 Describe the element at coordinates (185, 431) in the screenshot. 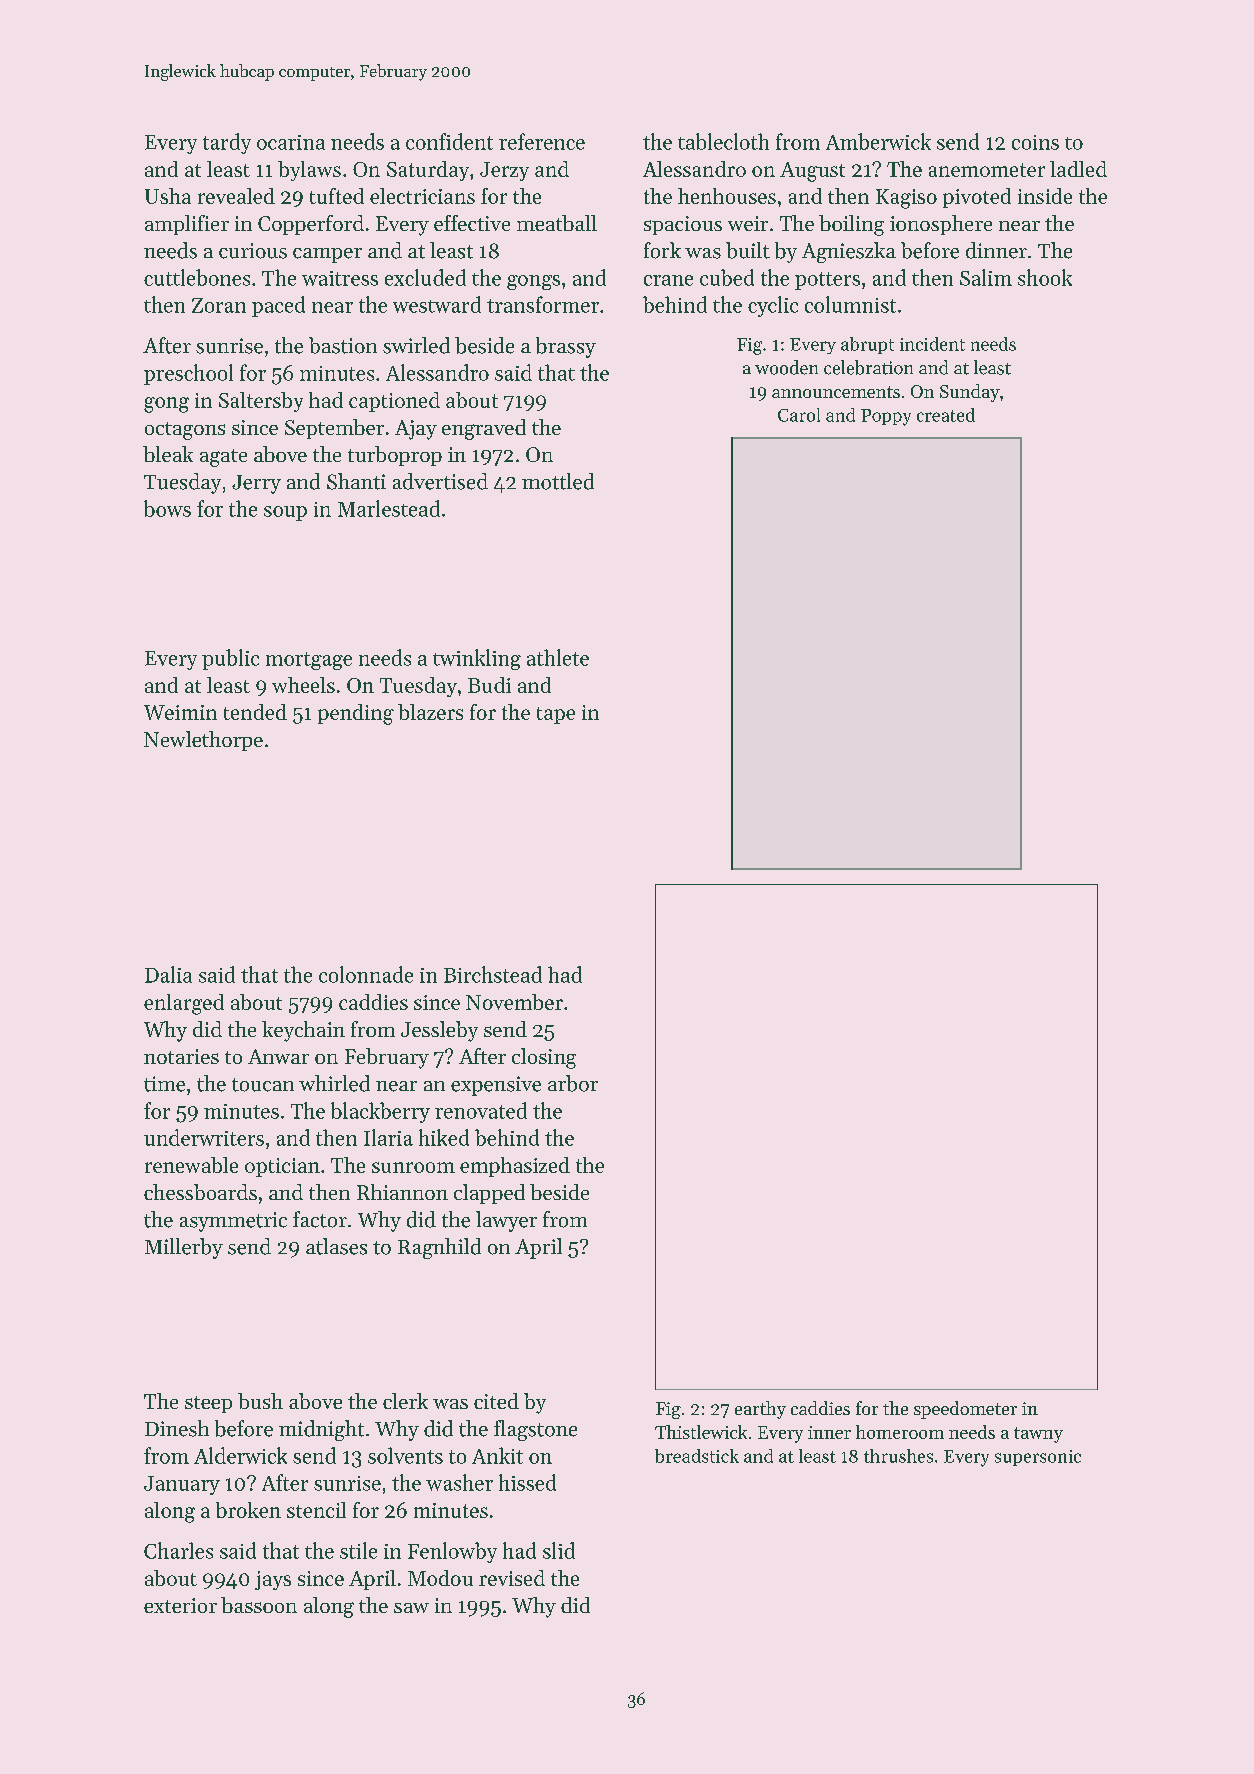

I see `octagons` at that location.
